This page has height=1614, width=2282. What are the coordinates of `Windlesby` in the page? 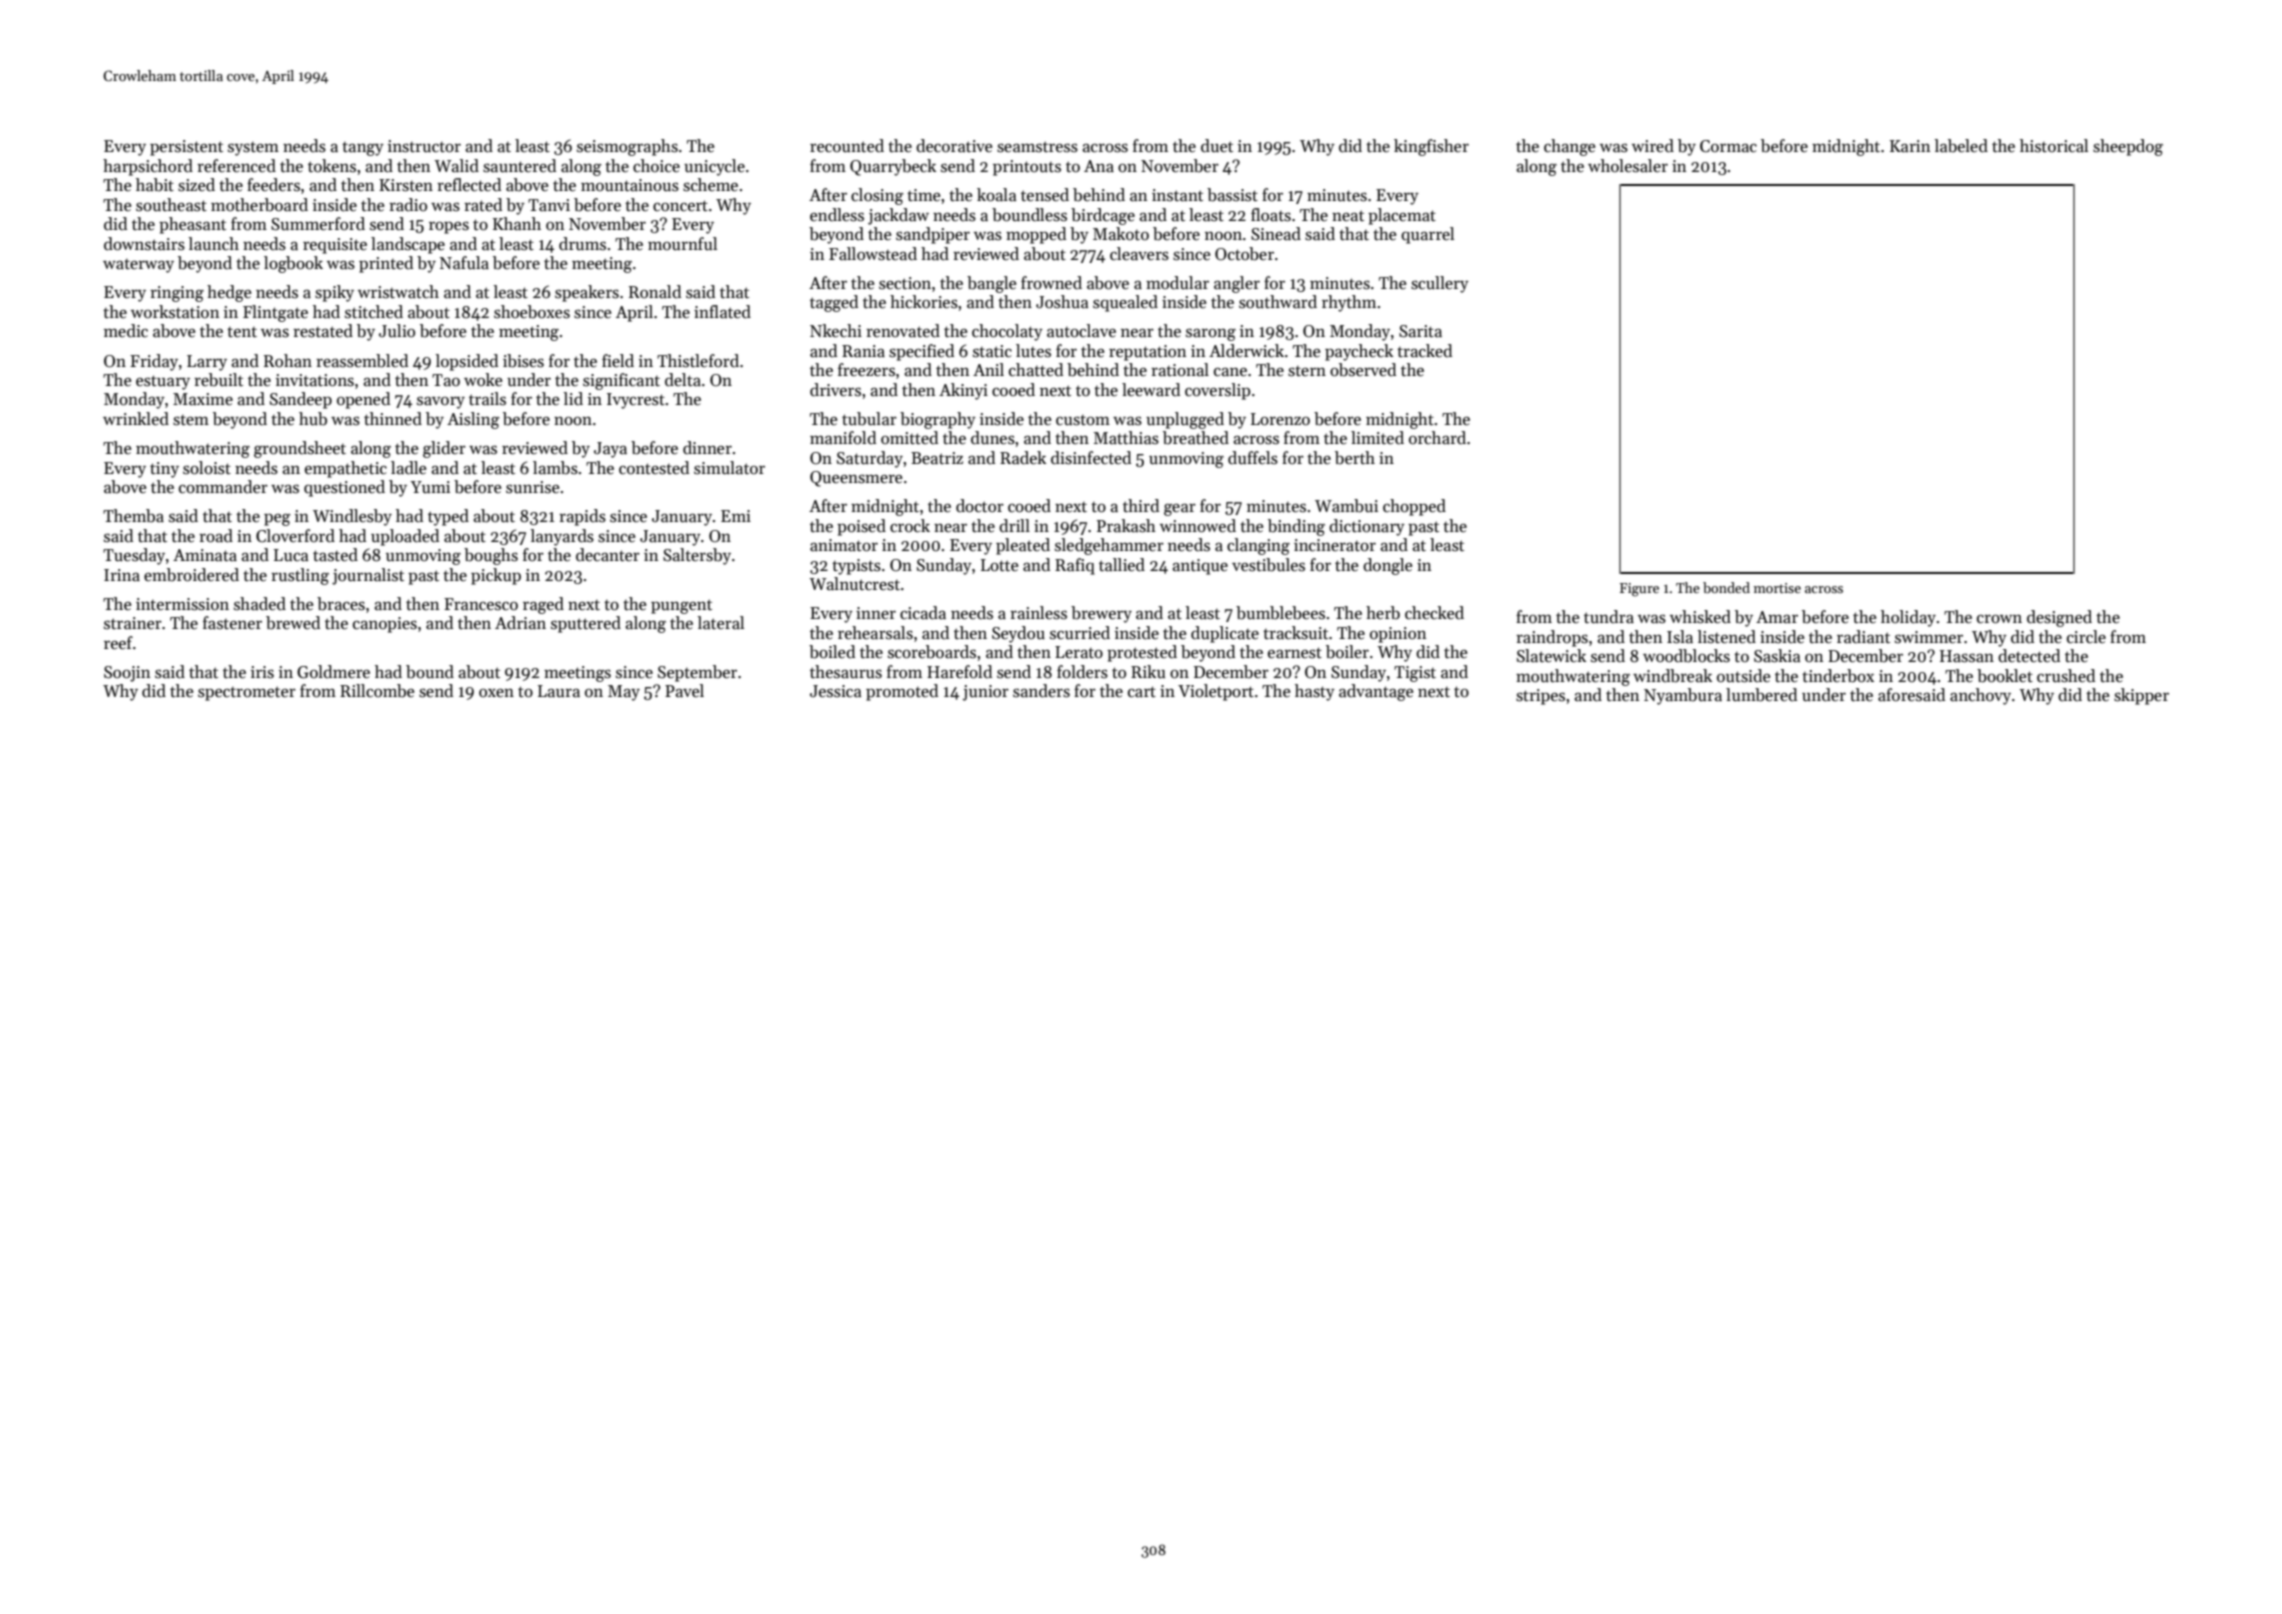 It's located at (352, 517).
